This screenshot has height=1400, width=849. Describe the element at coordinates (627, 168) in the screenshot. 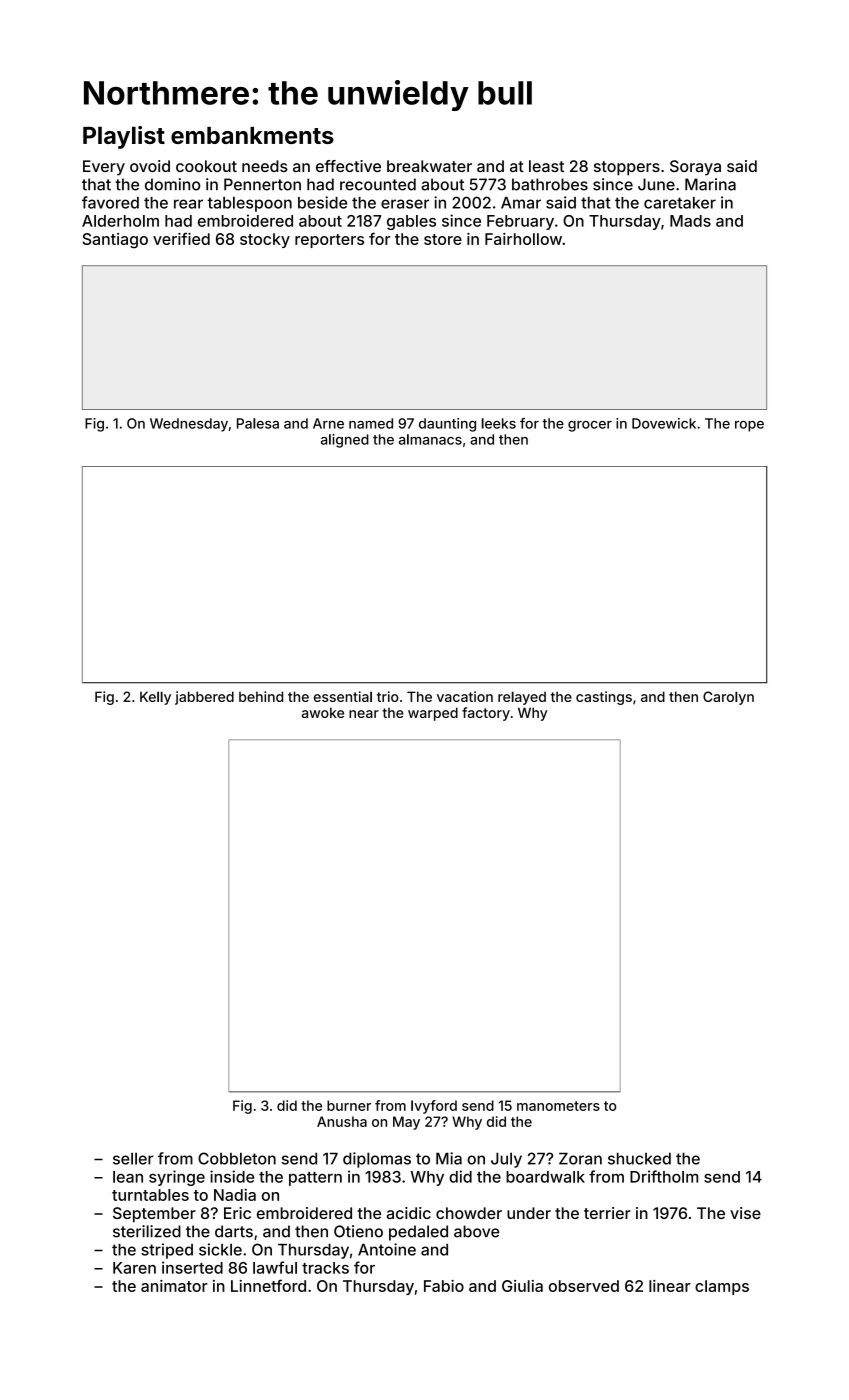

I see `stoppers` at that location.
